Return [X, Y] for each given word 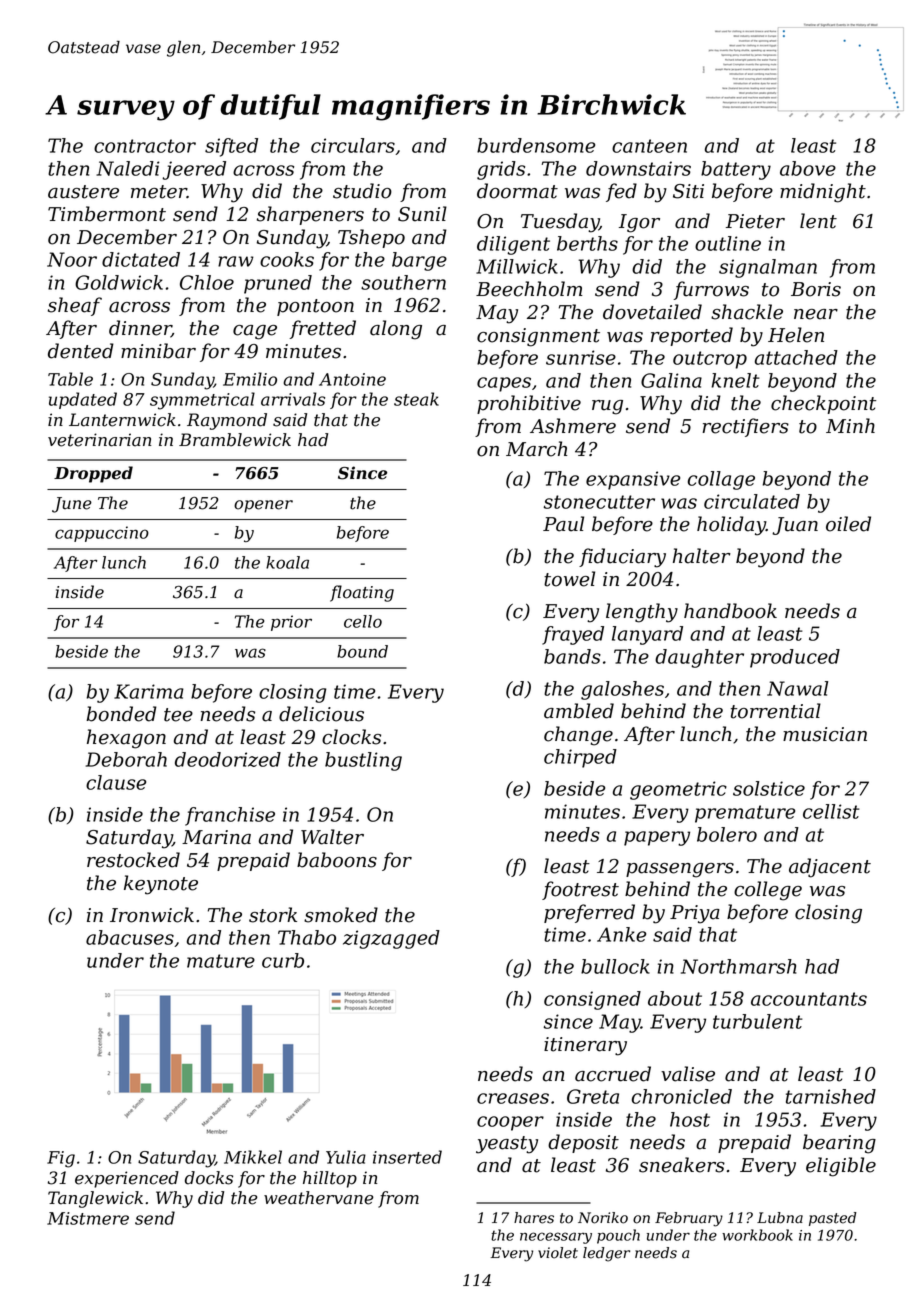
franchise [230, 816]
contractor [145, 146]
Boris [816, 289]
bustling [363, 761]
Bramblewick [235, 440]
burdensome [536, 145]
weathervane [319, 1198]
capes [504, 384]
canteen [649, 146]
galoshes [622, 690]
